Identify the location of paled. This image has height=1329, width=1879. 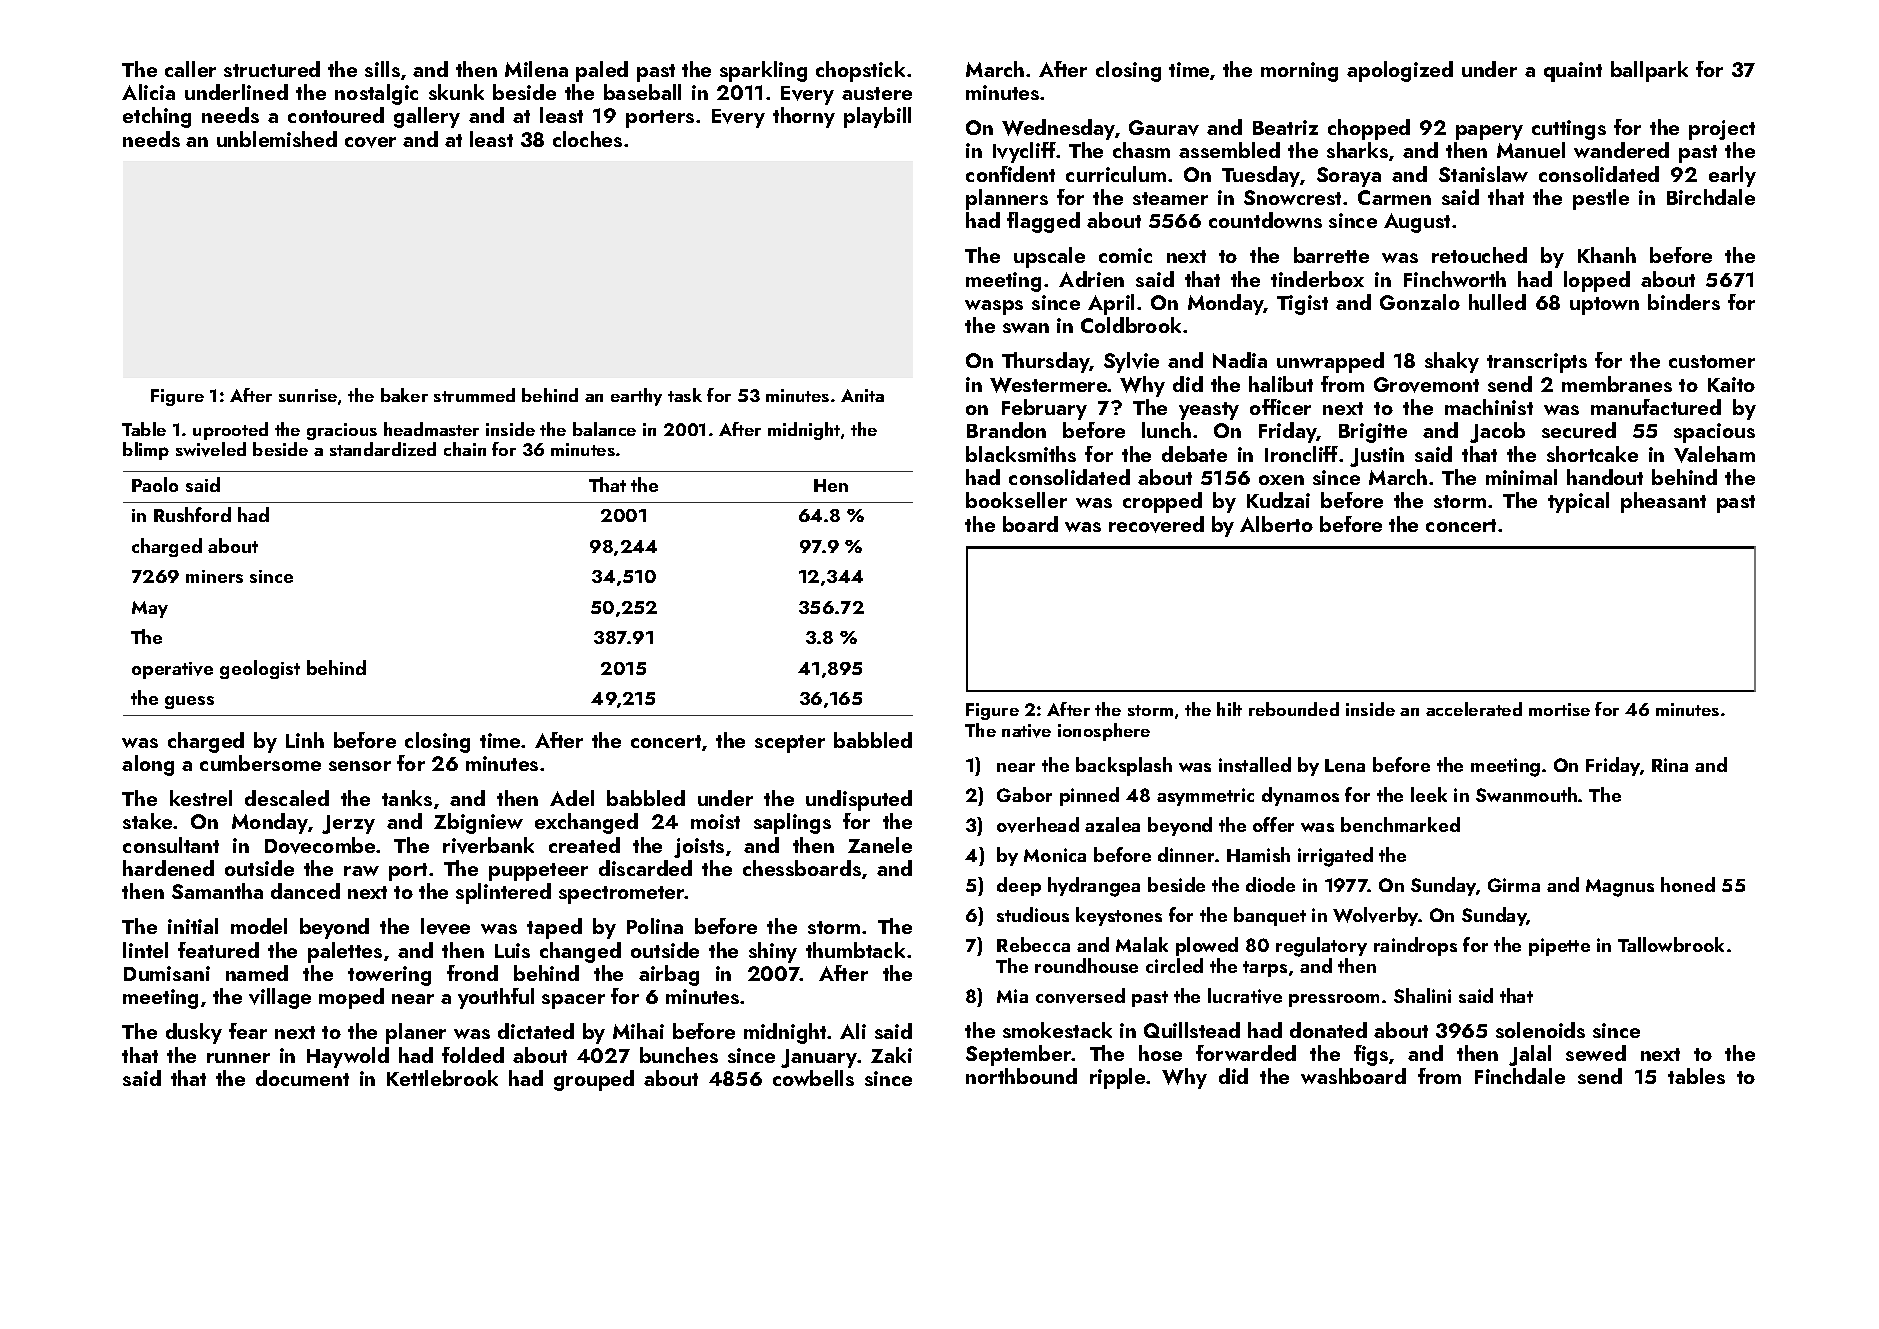
(602, 71).
